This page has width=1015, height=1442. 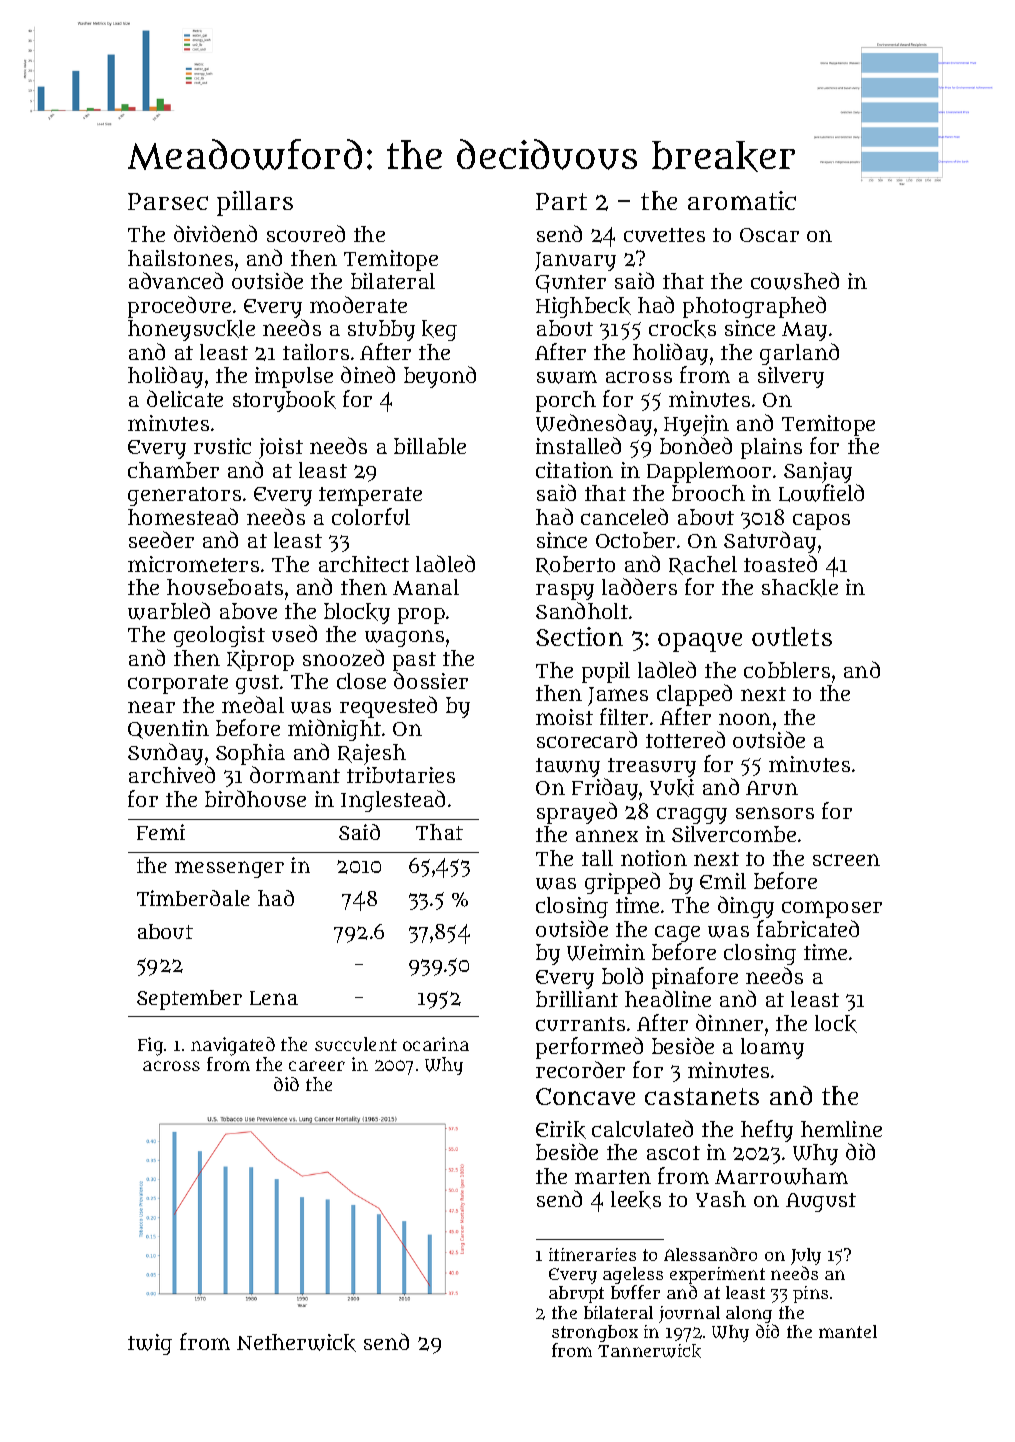 What do you see at coordinates (296, 1343) in the page?
I see `Netherwick` at bounding box center [296, 1343].
